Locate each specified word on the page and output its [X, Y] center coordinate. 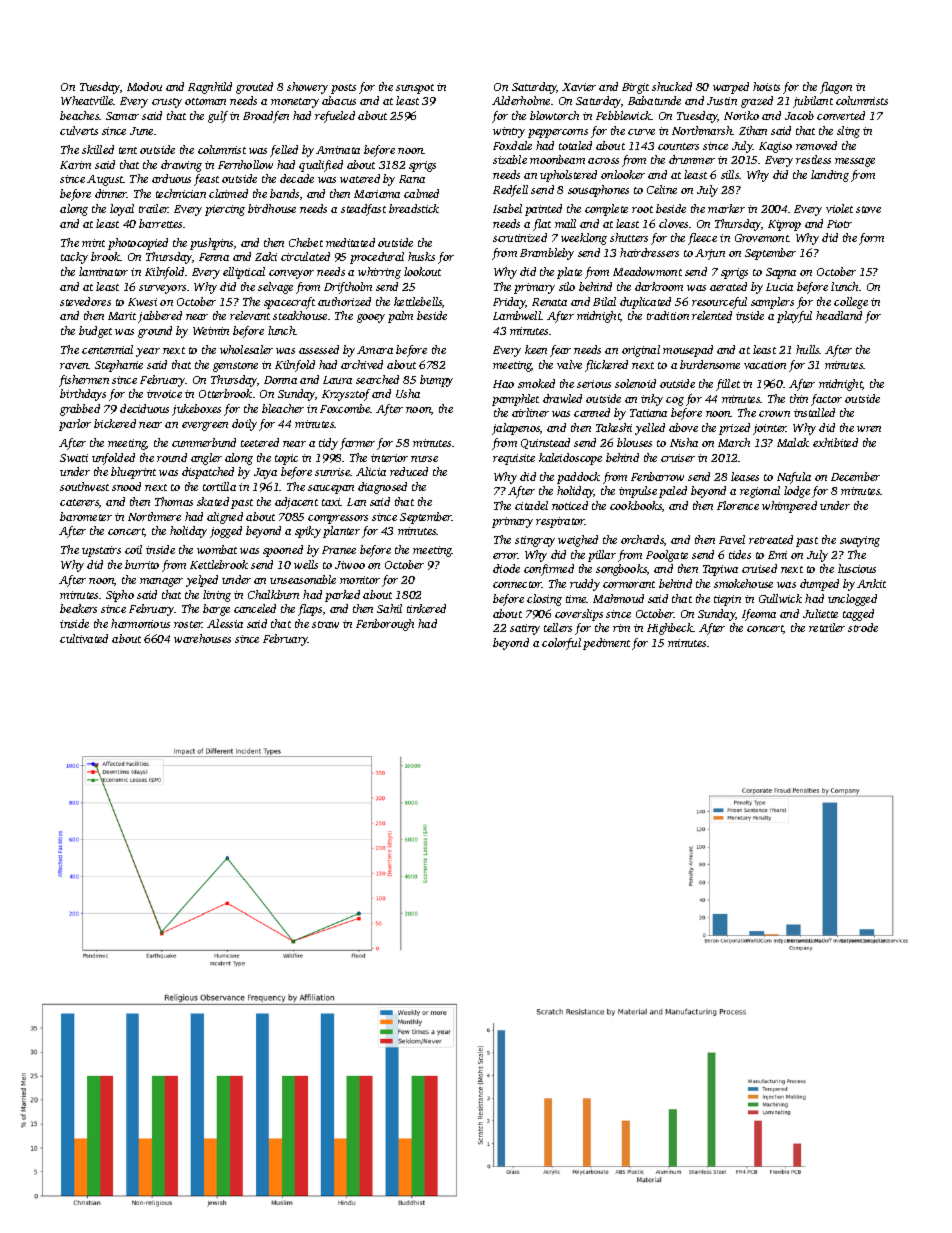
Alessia [225, 623]
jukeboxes [196, 410]
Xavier [579, 87]
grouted [254, 88]
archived [362, 364]
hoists [766, 86]
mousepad [688, 351]
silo [567, 286]
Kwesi [142, 302]
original [641, 351]
